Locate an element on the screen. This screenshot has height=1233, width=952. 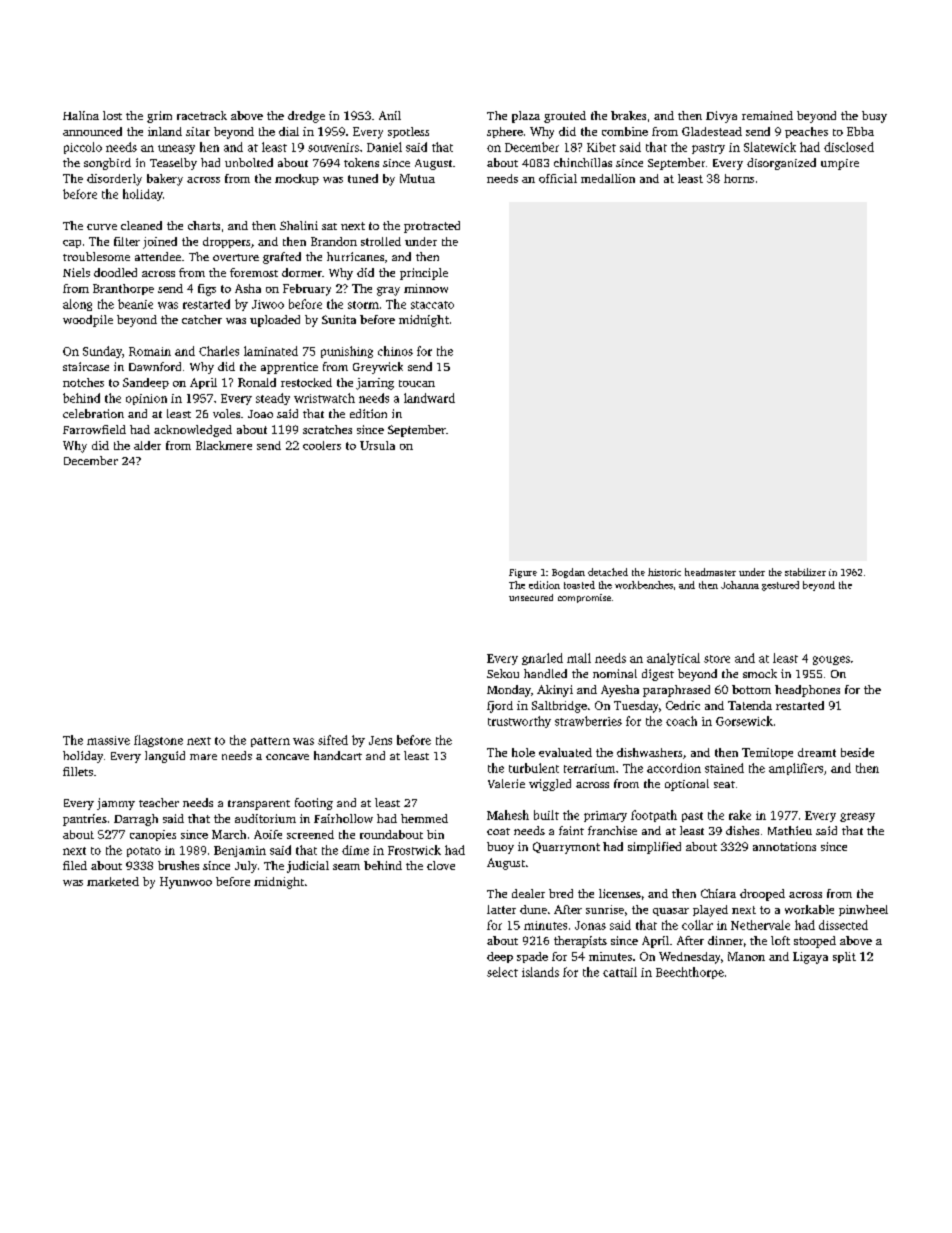
Figure is located at coordinates (523, 573).
